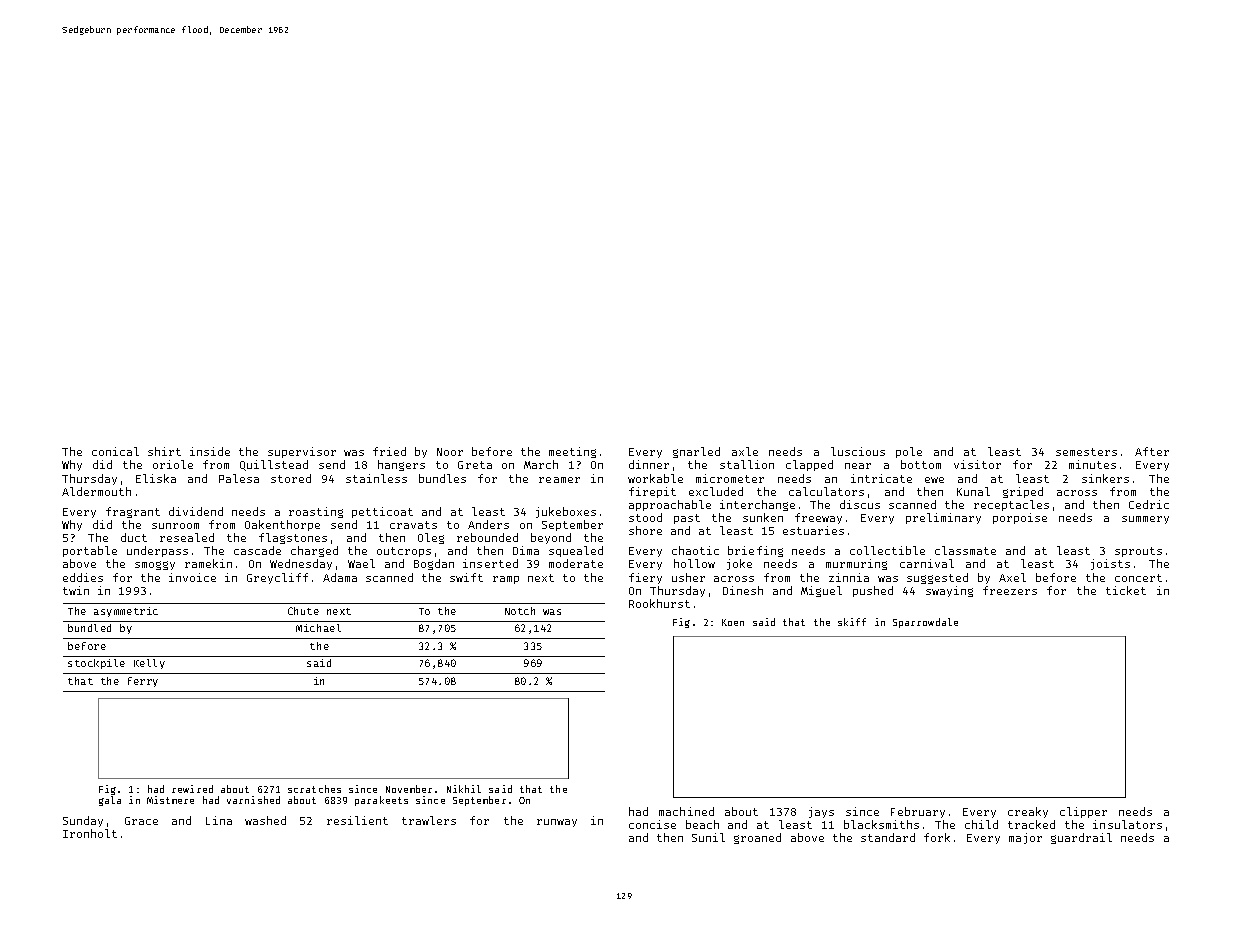  What do you see at coordinates (464, 789) in the screenshot?
I see `Nikhil` at bounding box center [464, 789].
